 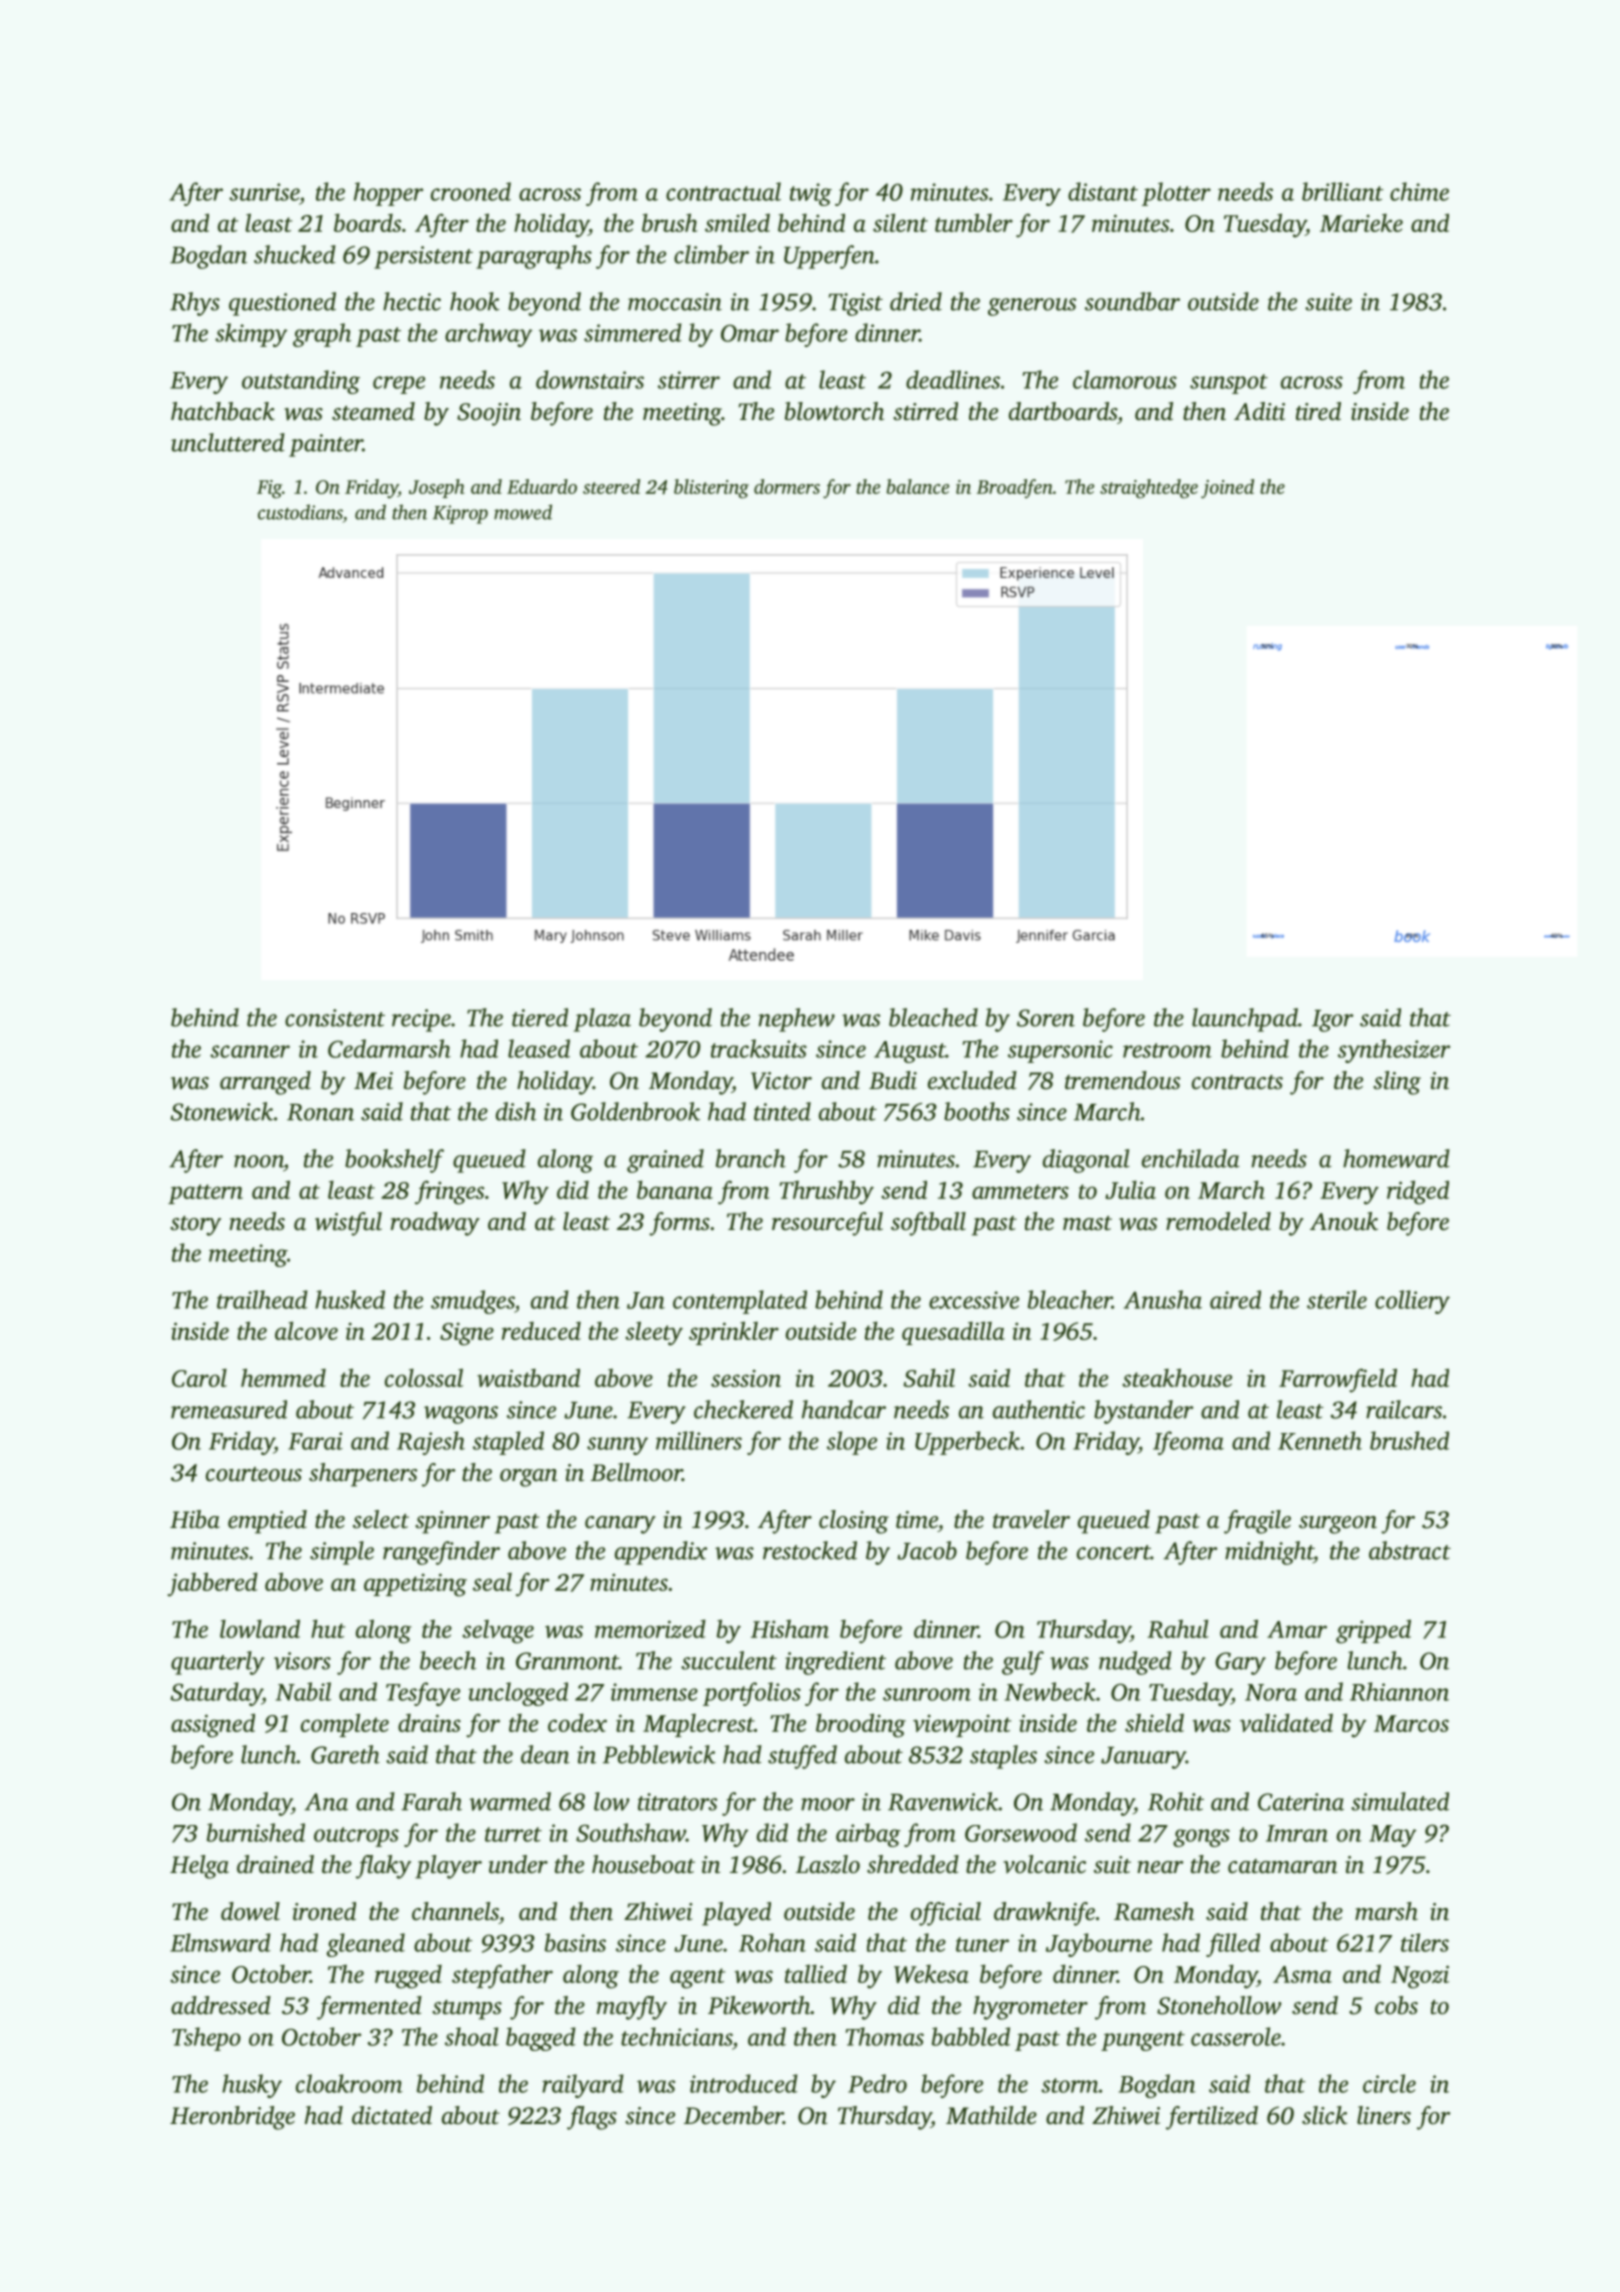 What do you see at coordinates (206, 2039) in the page?
I see `Tshepo` at bounding box center [206, 2039].
